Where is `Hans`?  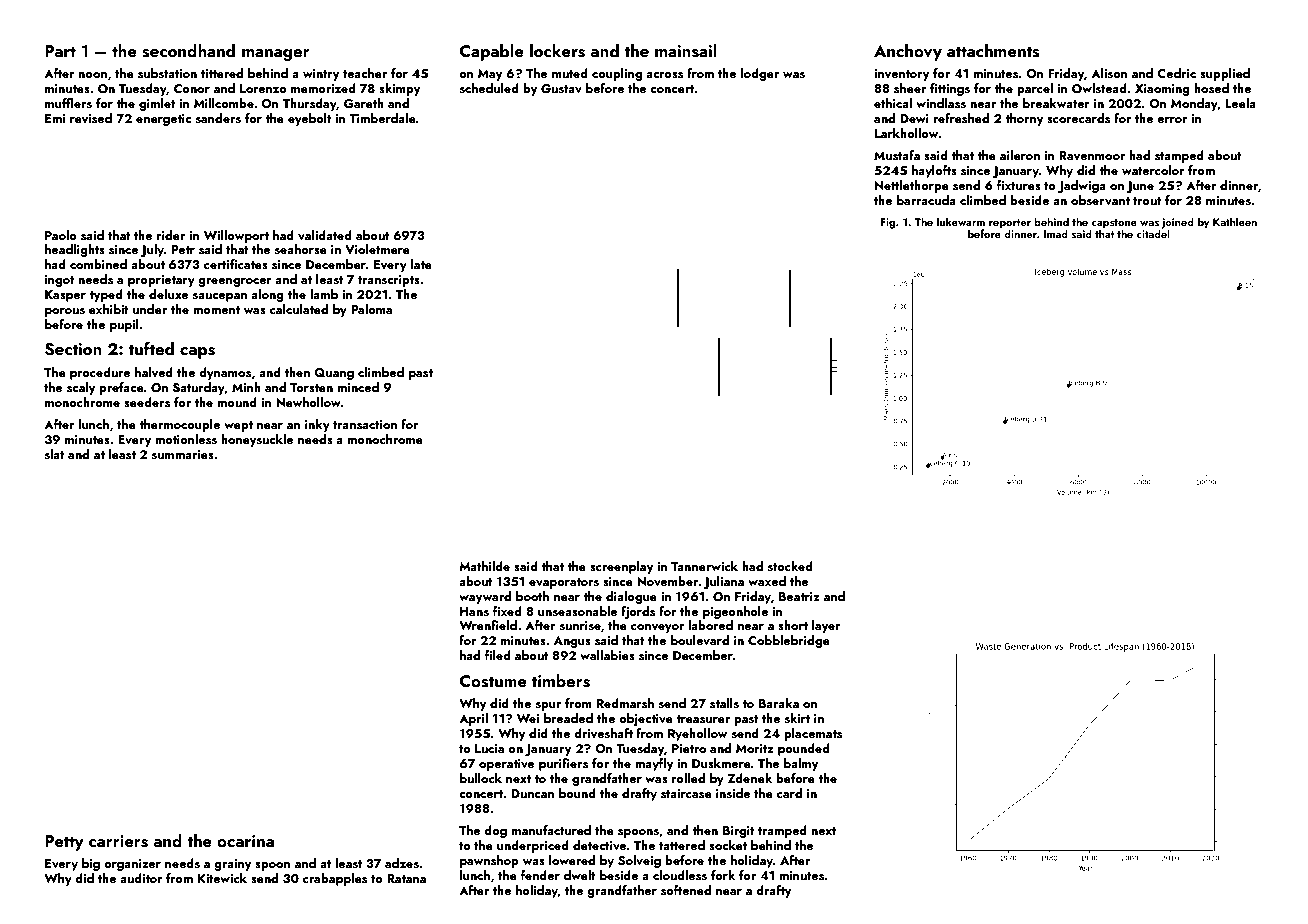 Hans is located at coordinates (474, 611).
